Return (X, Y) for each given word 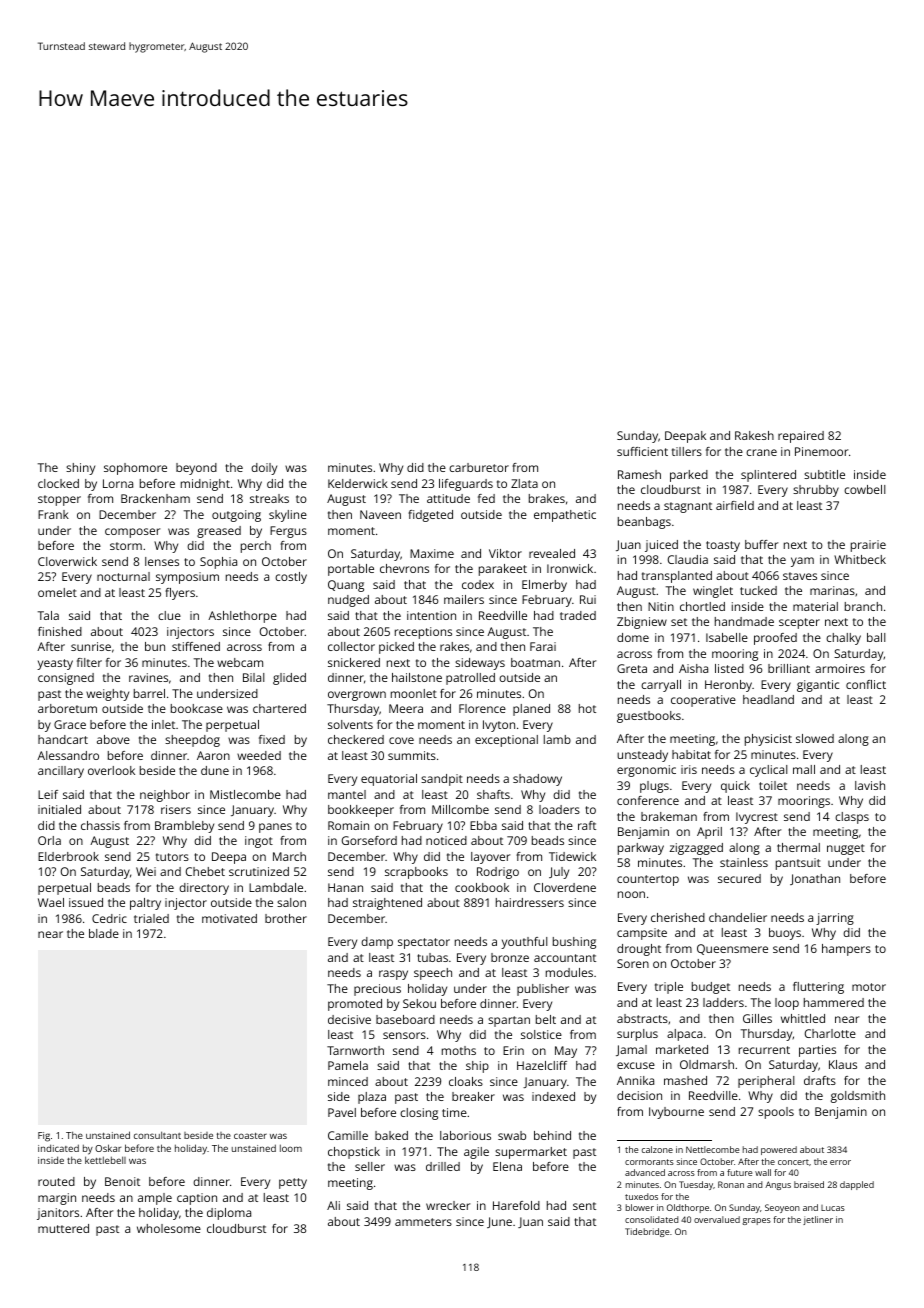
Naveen (380, 514)
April (709, 833)
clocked (58, 483)
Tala (48, 615)
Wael (51, 902)
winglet (713, 592)
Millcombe (460, 809)
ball (876, 637)
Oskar (108, 1148)
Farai (543, 646)
